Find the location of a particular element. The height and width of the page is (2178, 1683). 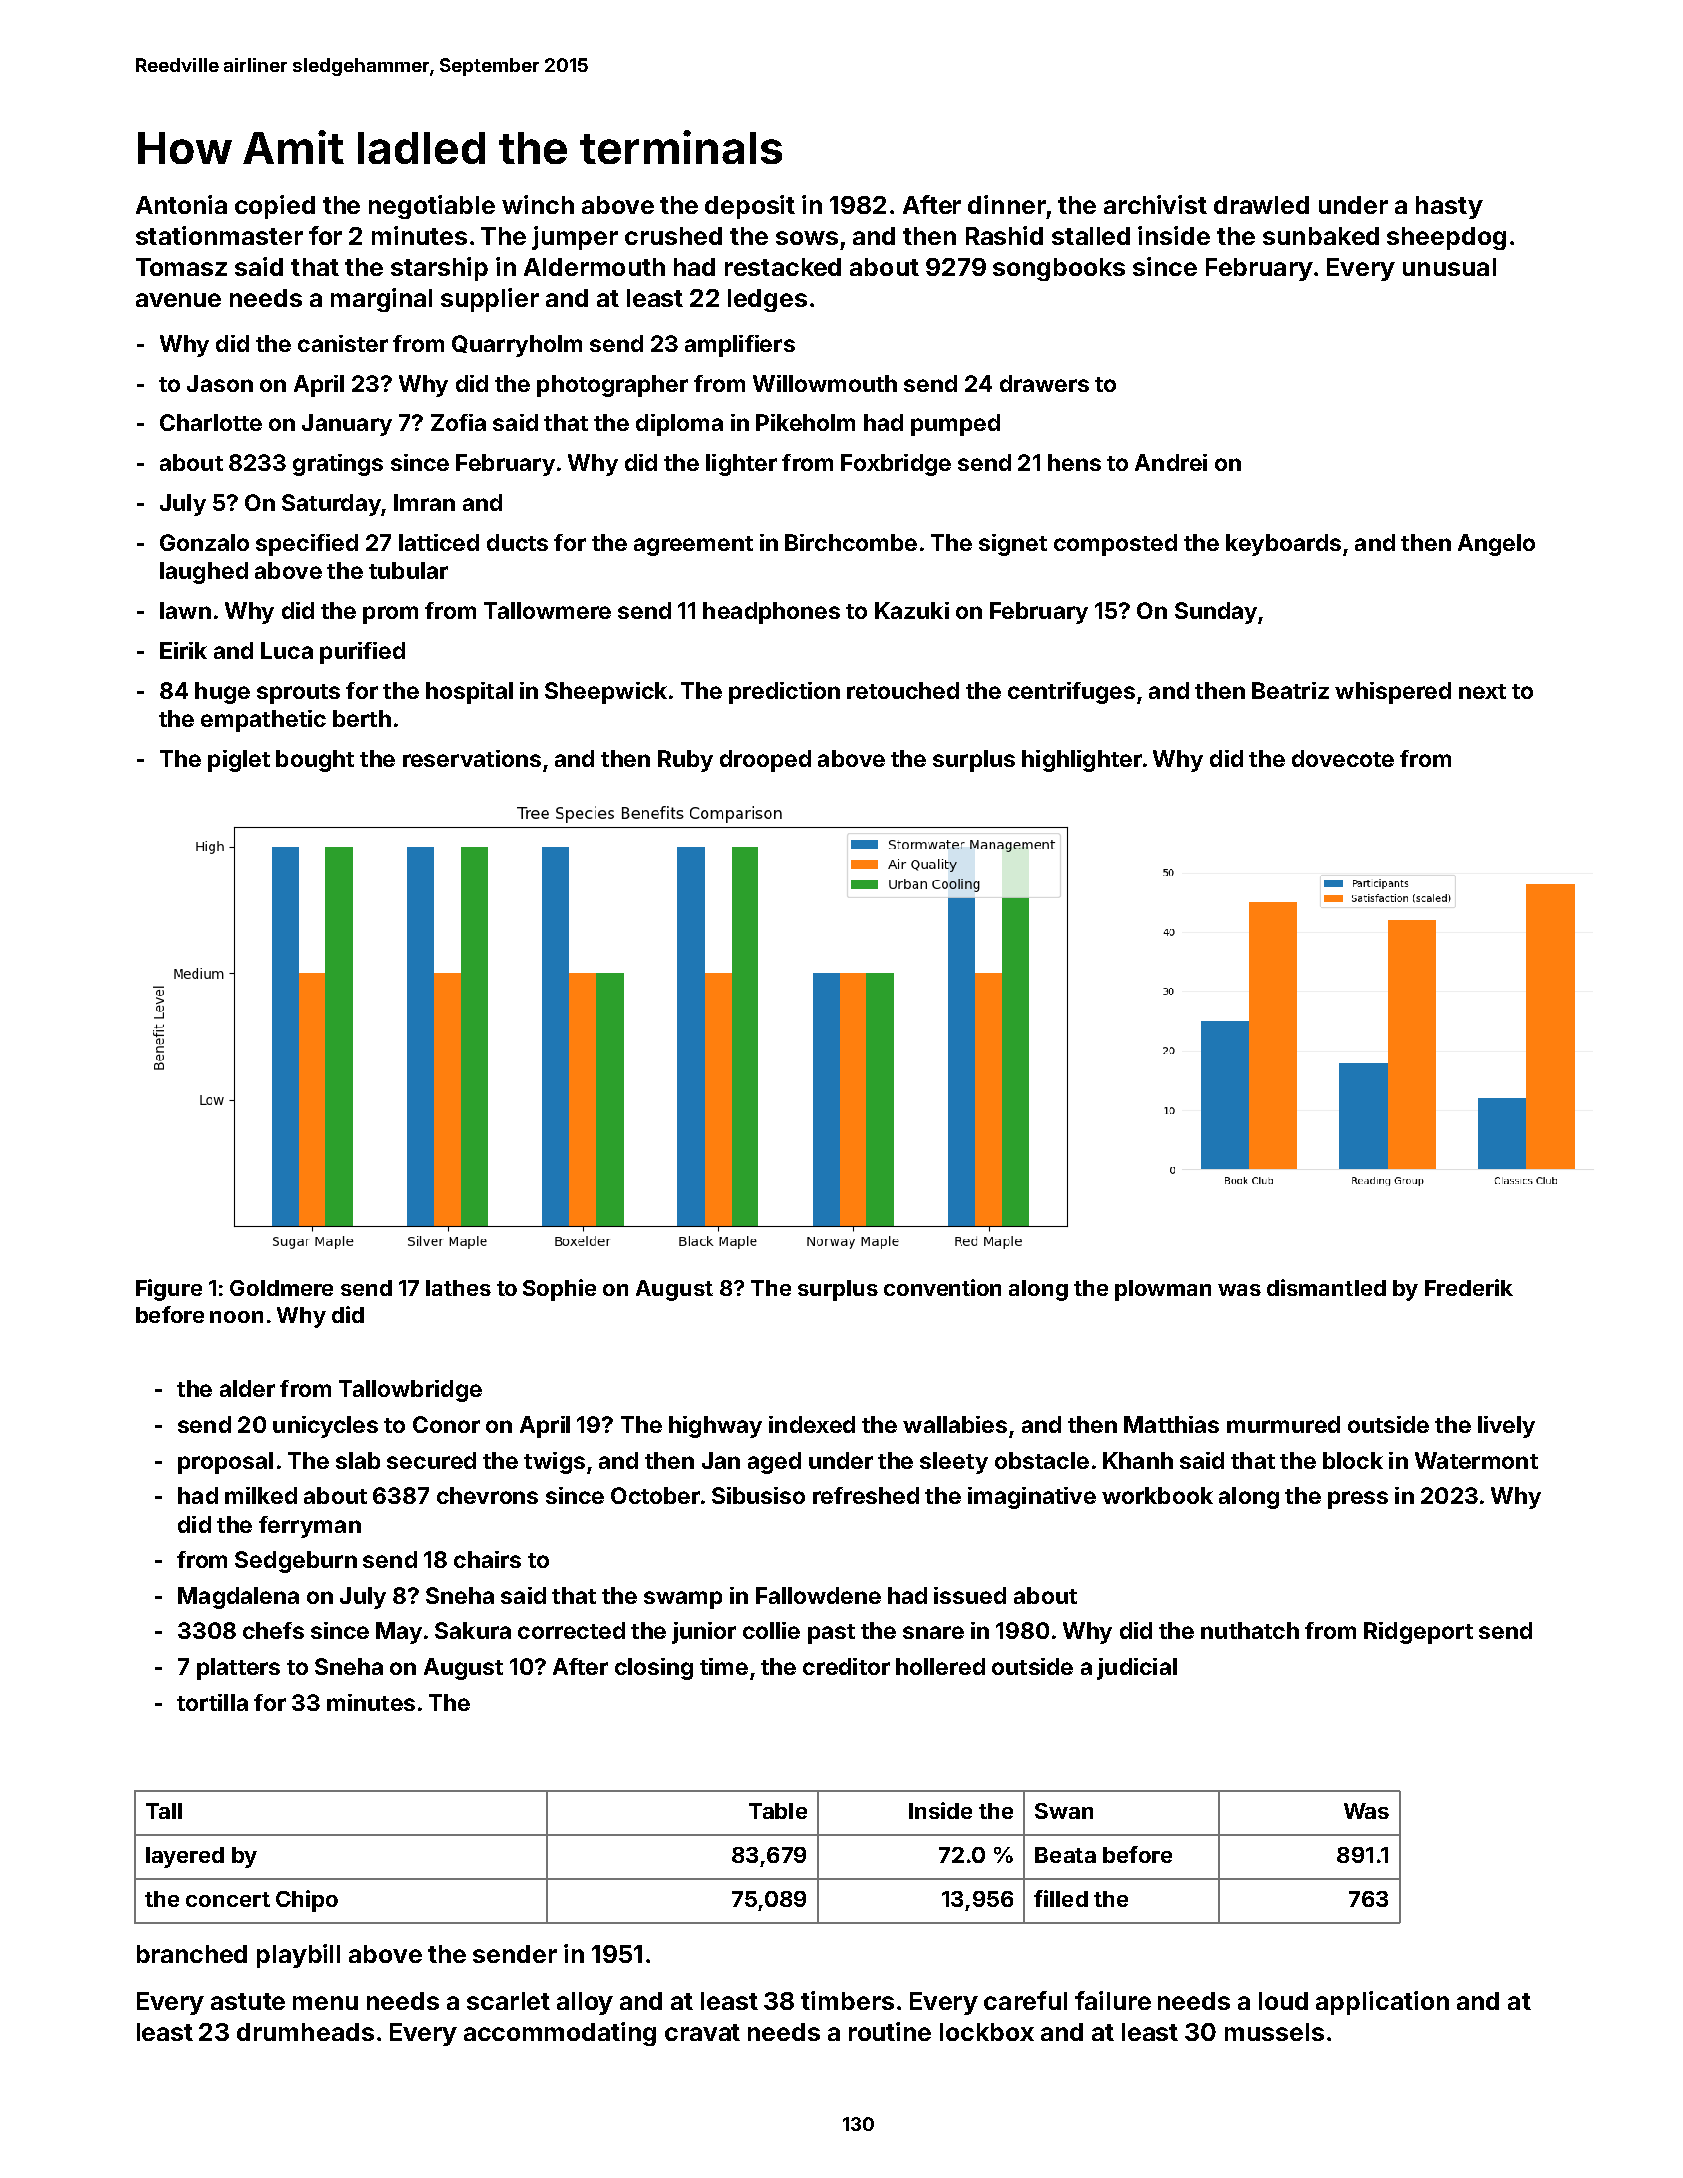

retouched is located at coordinates (903, 690).
